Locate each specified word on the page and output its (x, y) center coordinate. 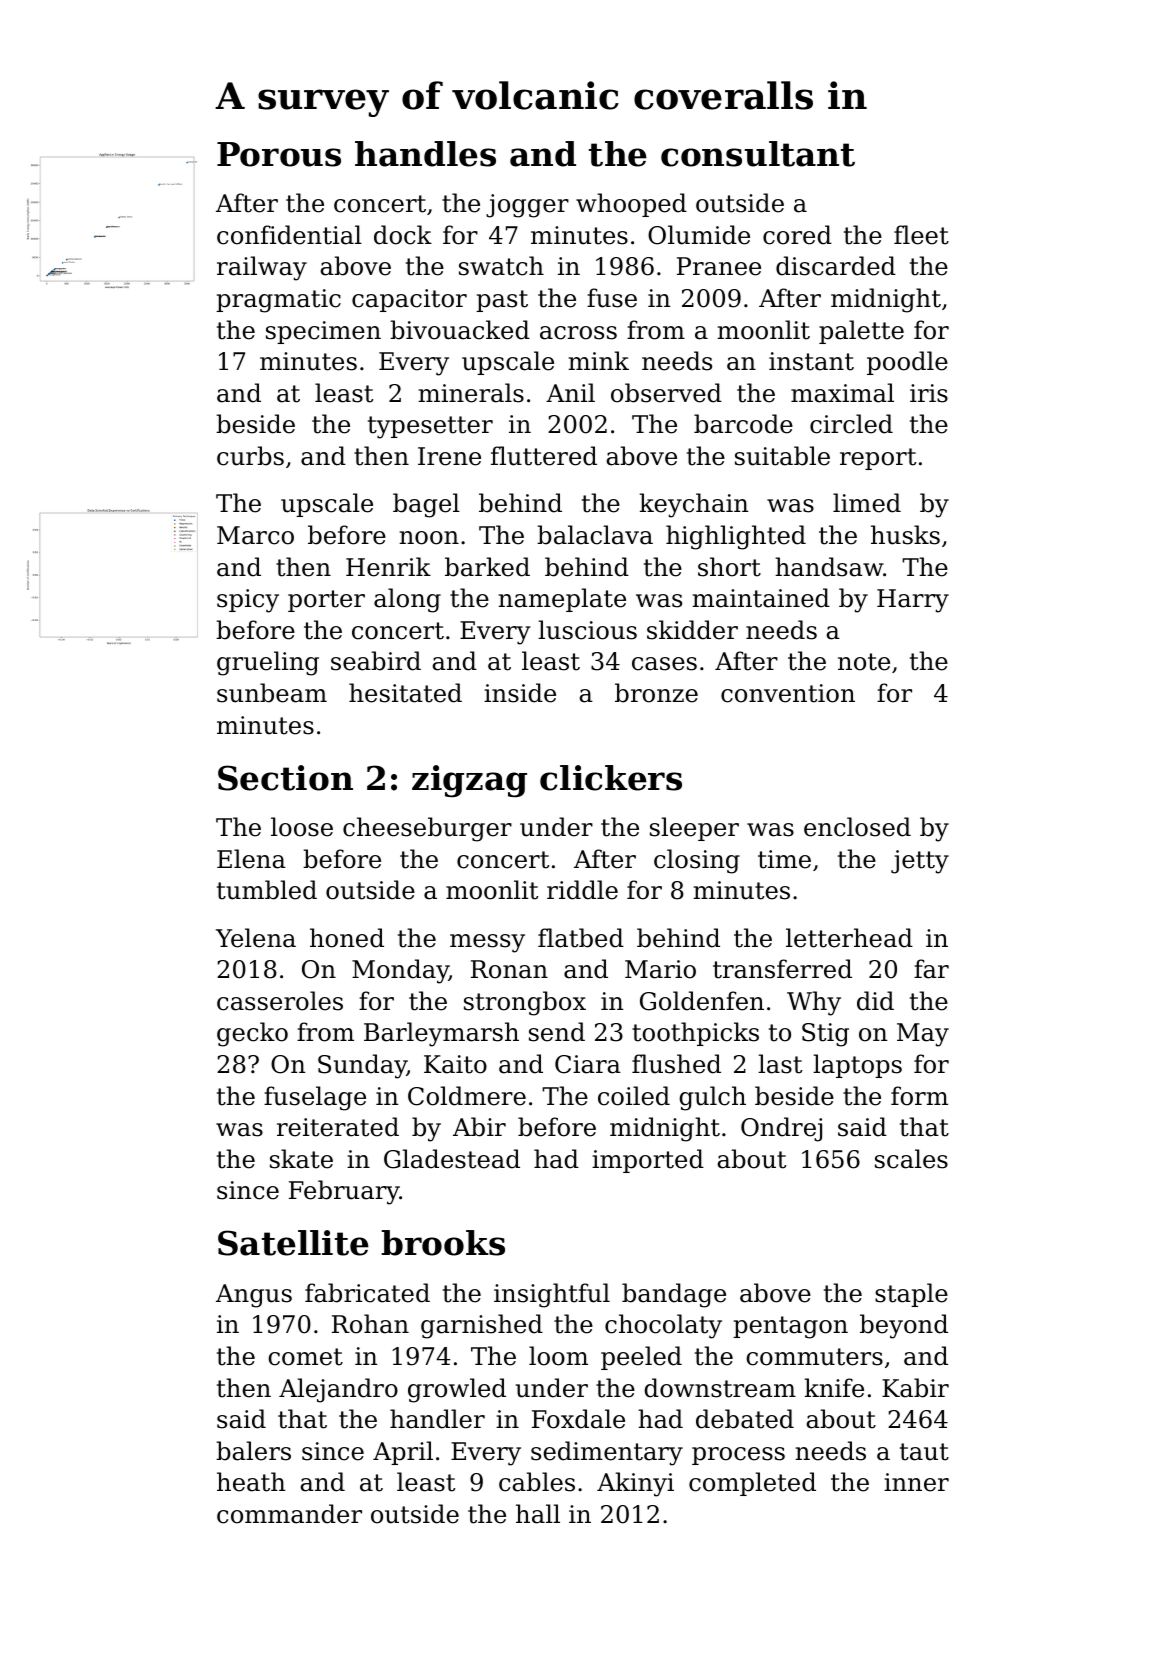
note (864, 662)
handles (425, 154)
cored (797, 235)
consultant (758, 154)
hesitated (405, 693)
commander (289, 1514)
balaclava (595, 535)
